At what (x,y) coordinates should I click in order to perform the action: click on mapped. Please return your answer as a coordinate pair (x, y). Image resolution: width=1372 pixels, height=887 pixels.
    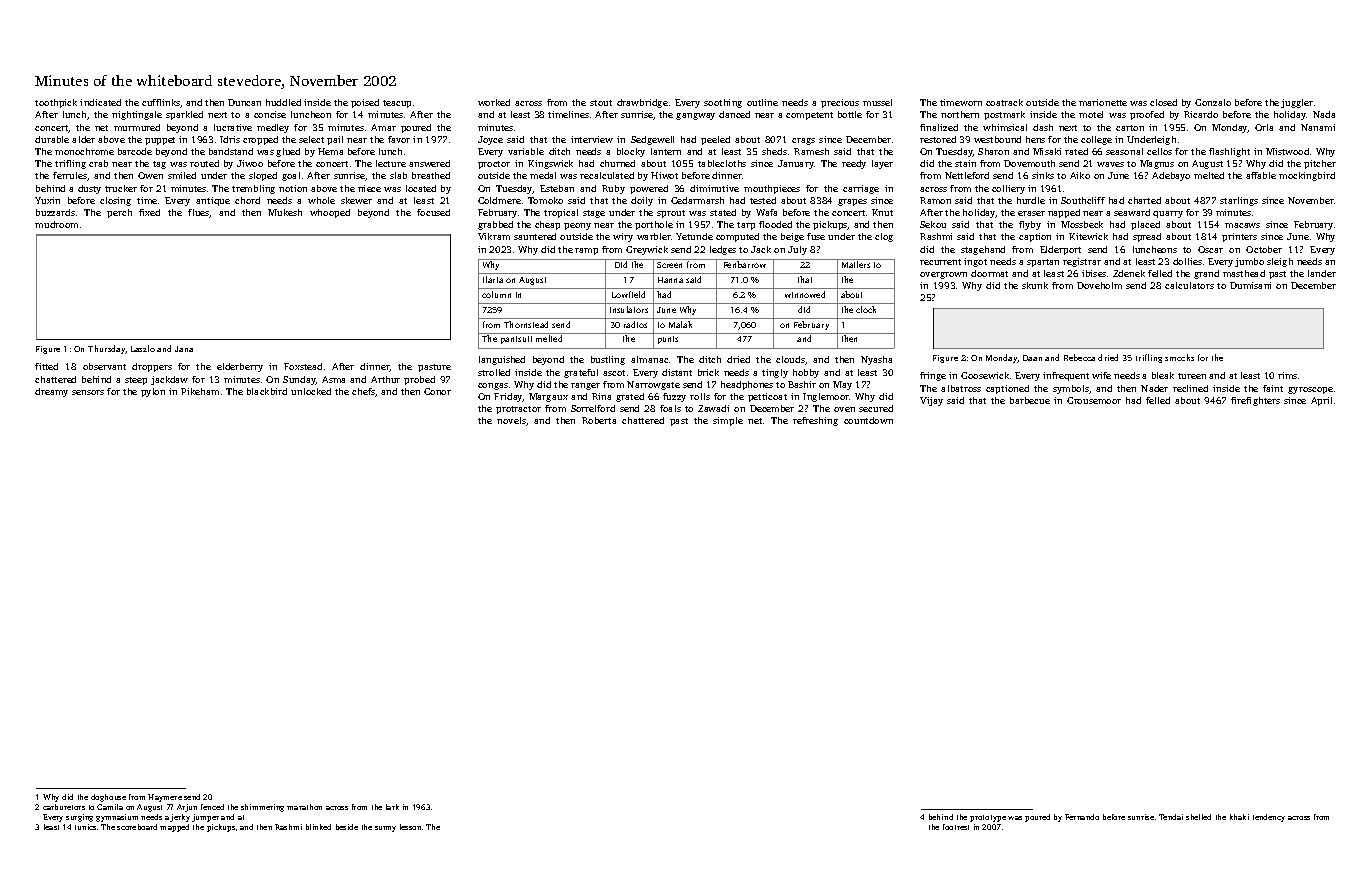
    Looking at the image, I should click on (174, 828).
